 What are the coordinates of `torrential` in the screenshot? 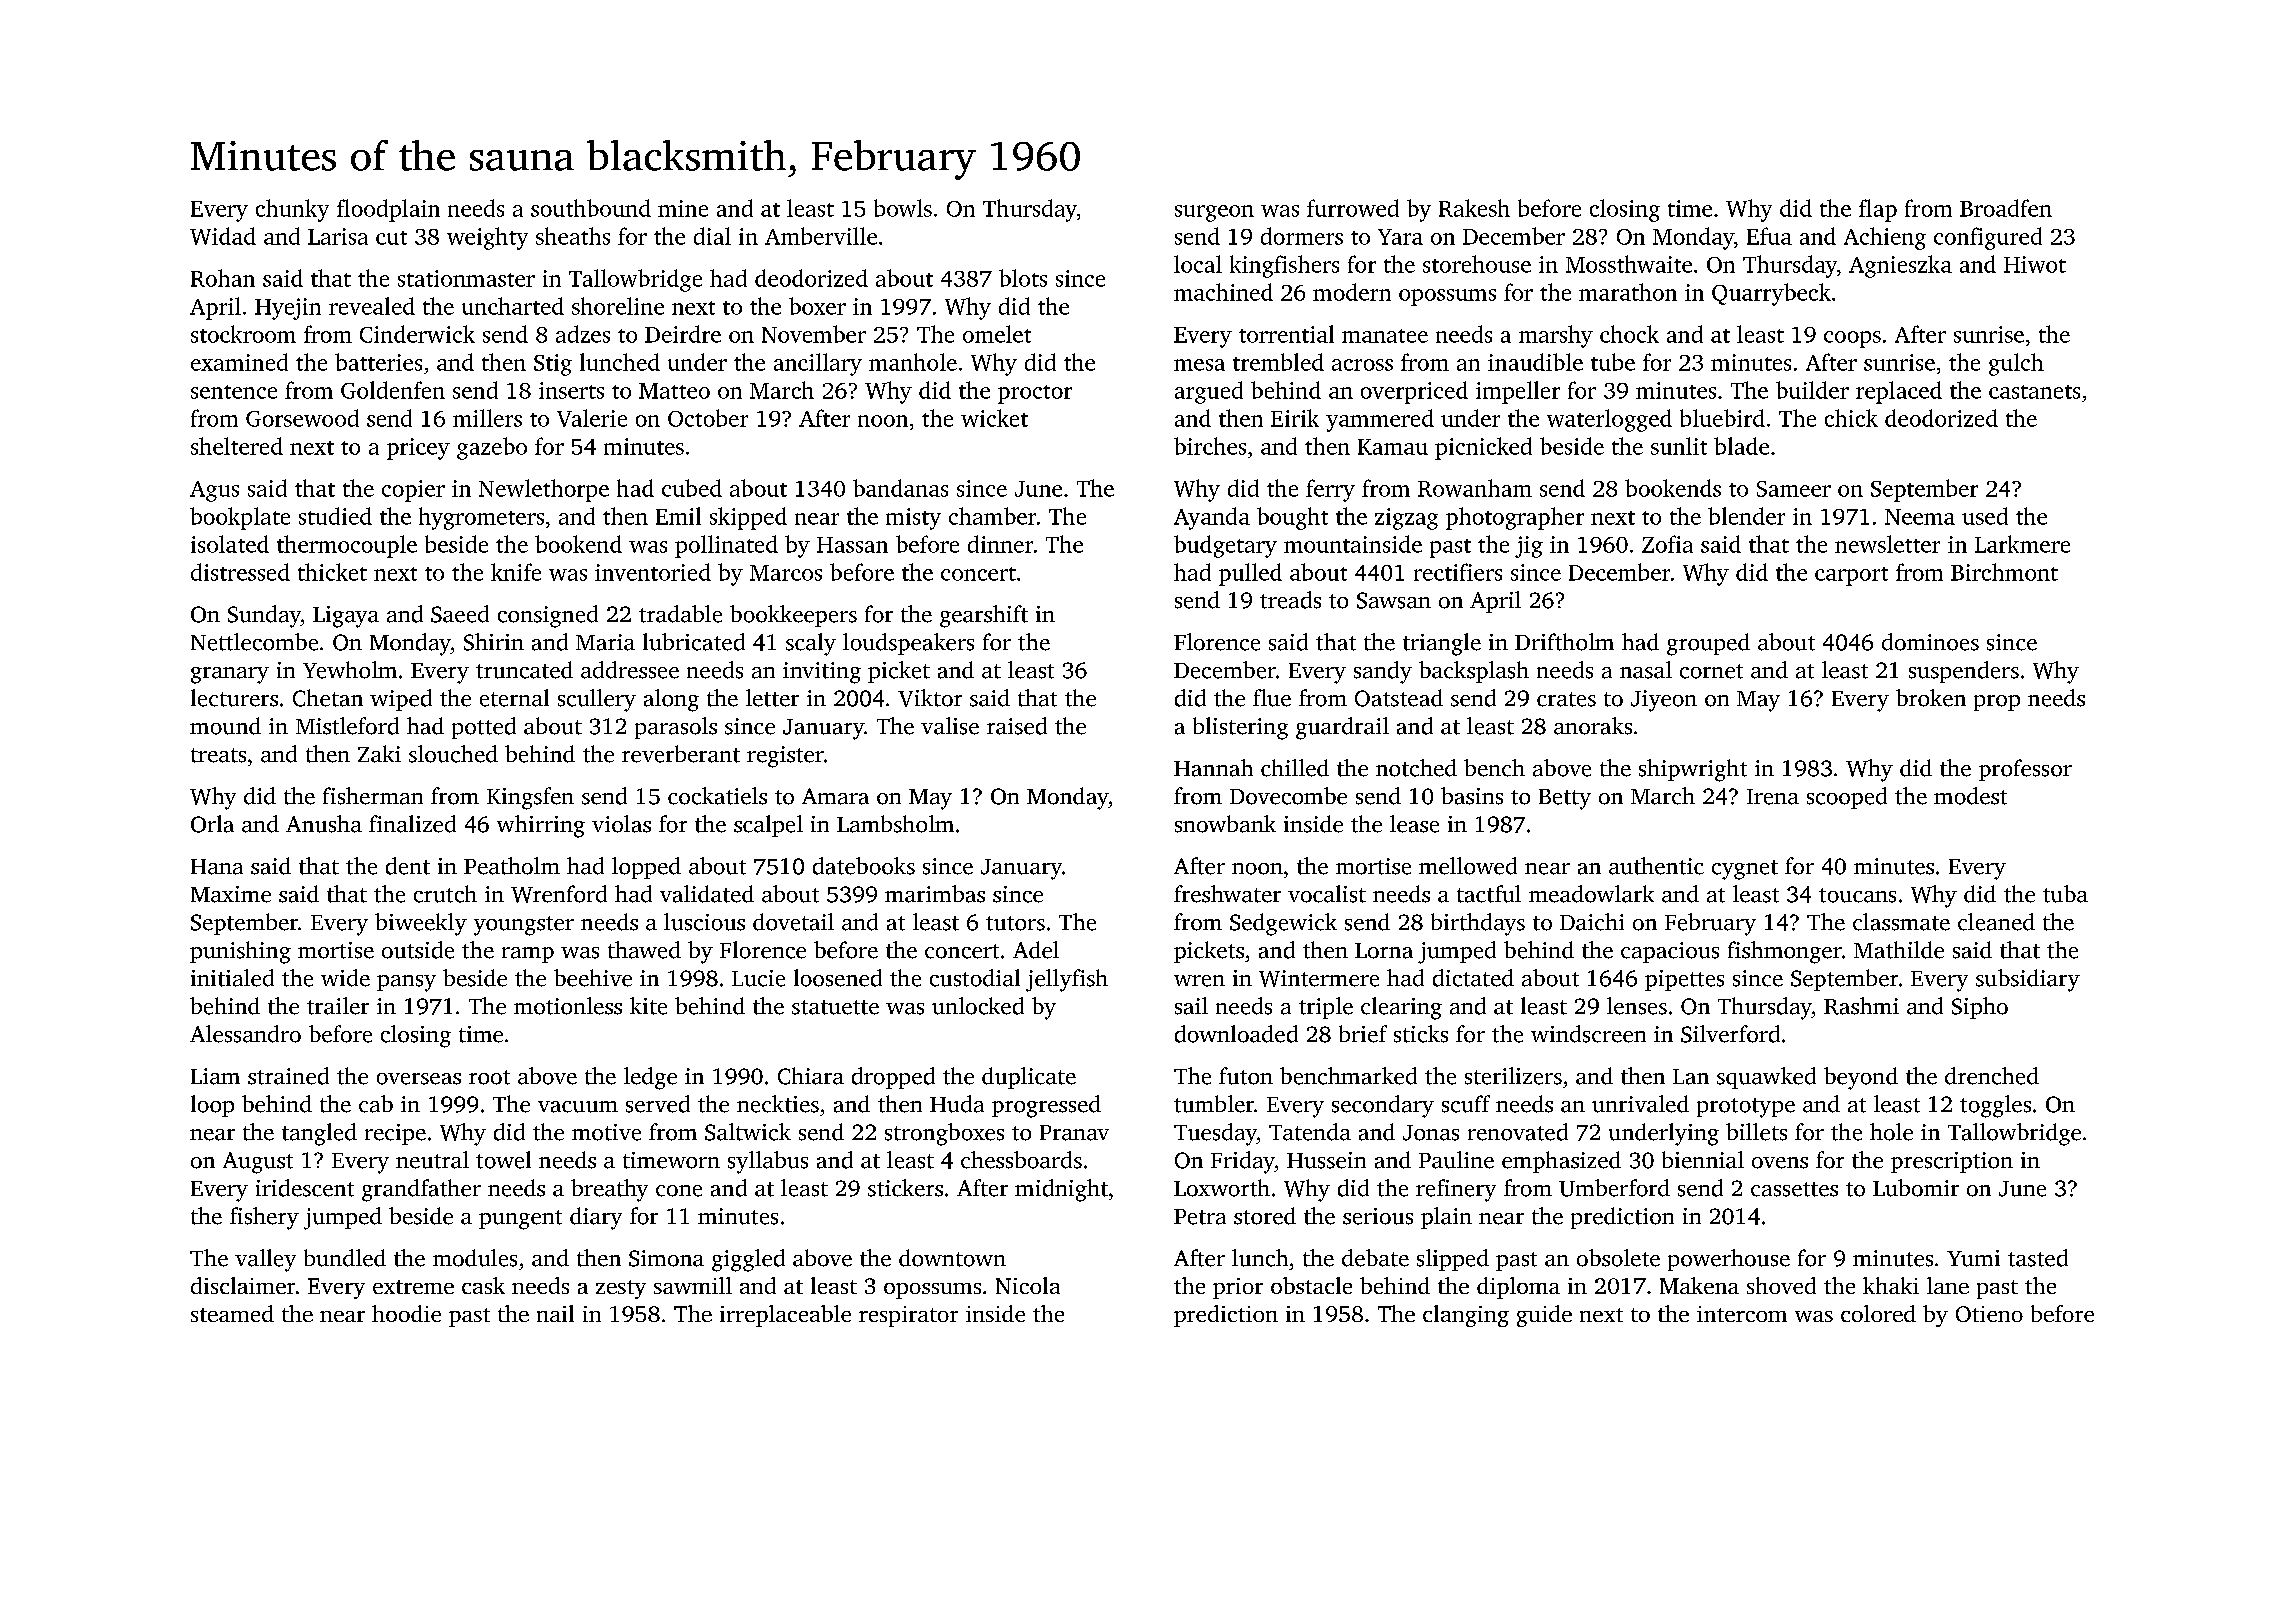 It's located at (1286, 334).
